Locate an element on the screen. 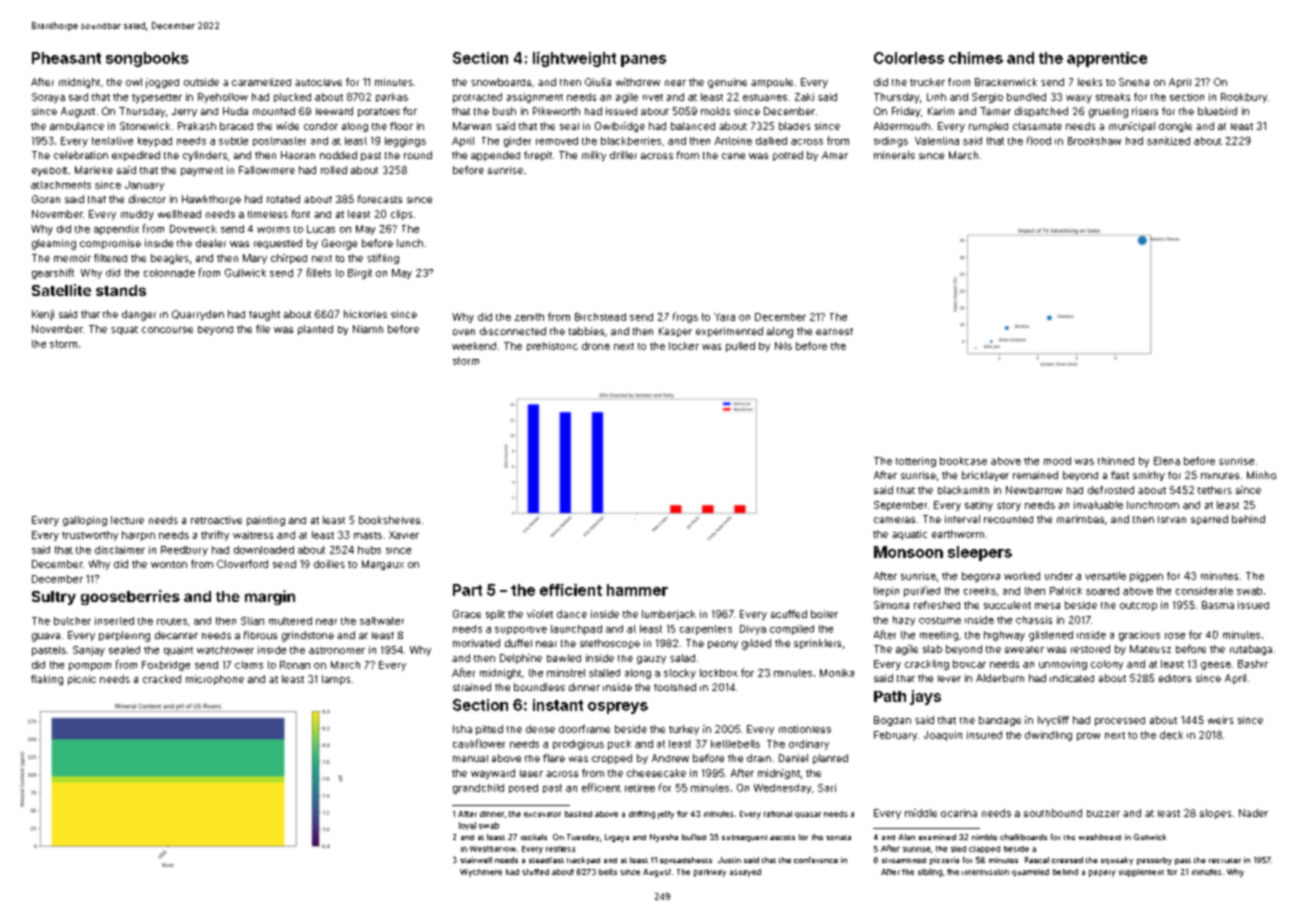 Image resolution: width=1308 pixels, height=924 pixels. Elena is located at coordinates (1167, 461).
